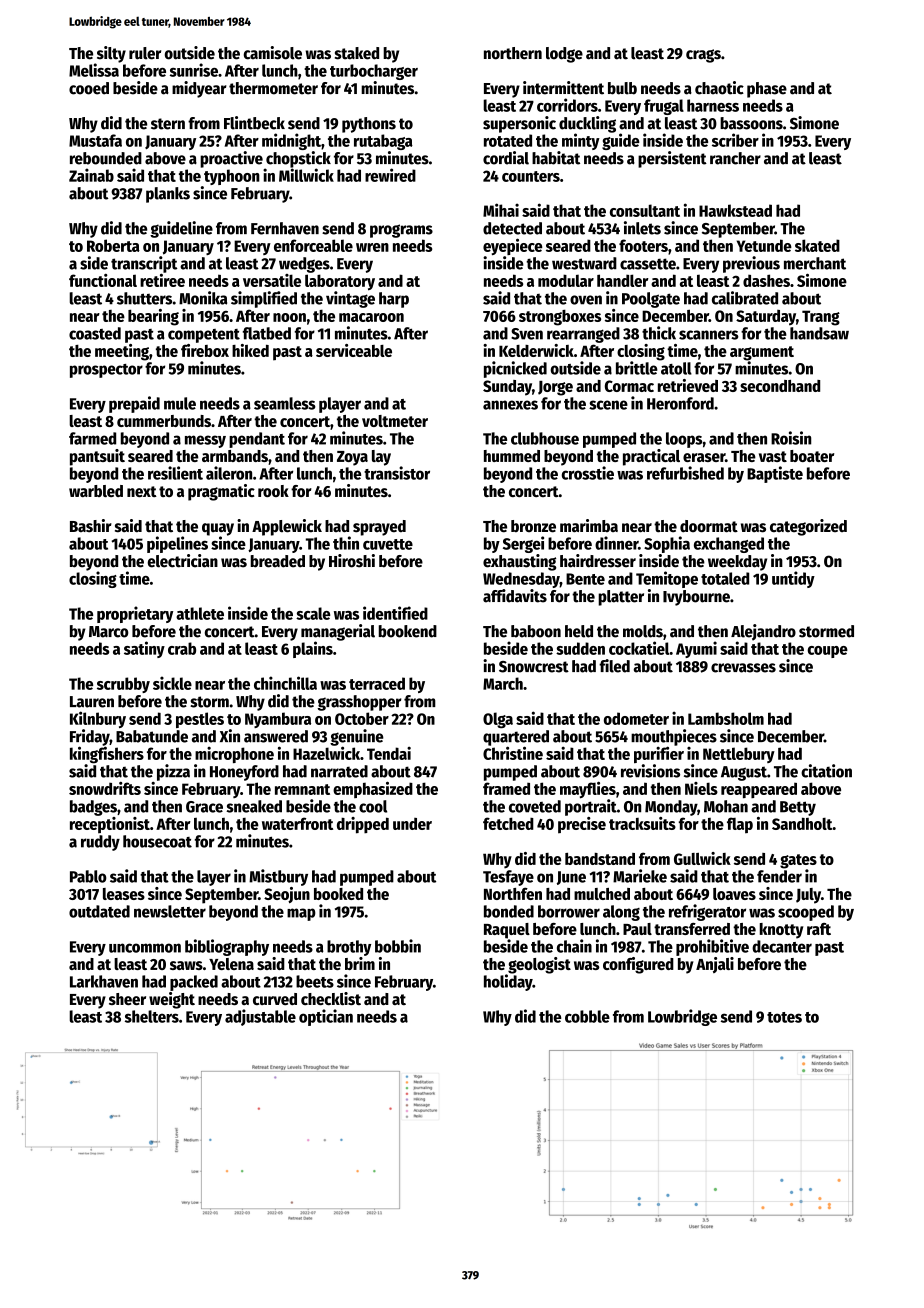 The width and height of the screenshot is (924, 1308). Describe the element at coordinates (111, 54) in the screenshot. I see `silty` at that location.
